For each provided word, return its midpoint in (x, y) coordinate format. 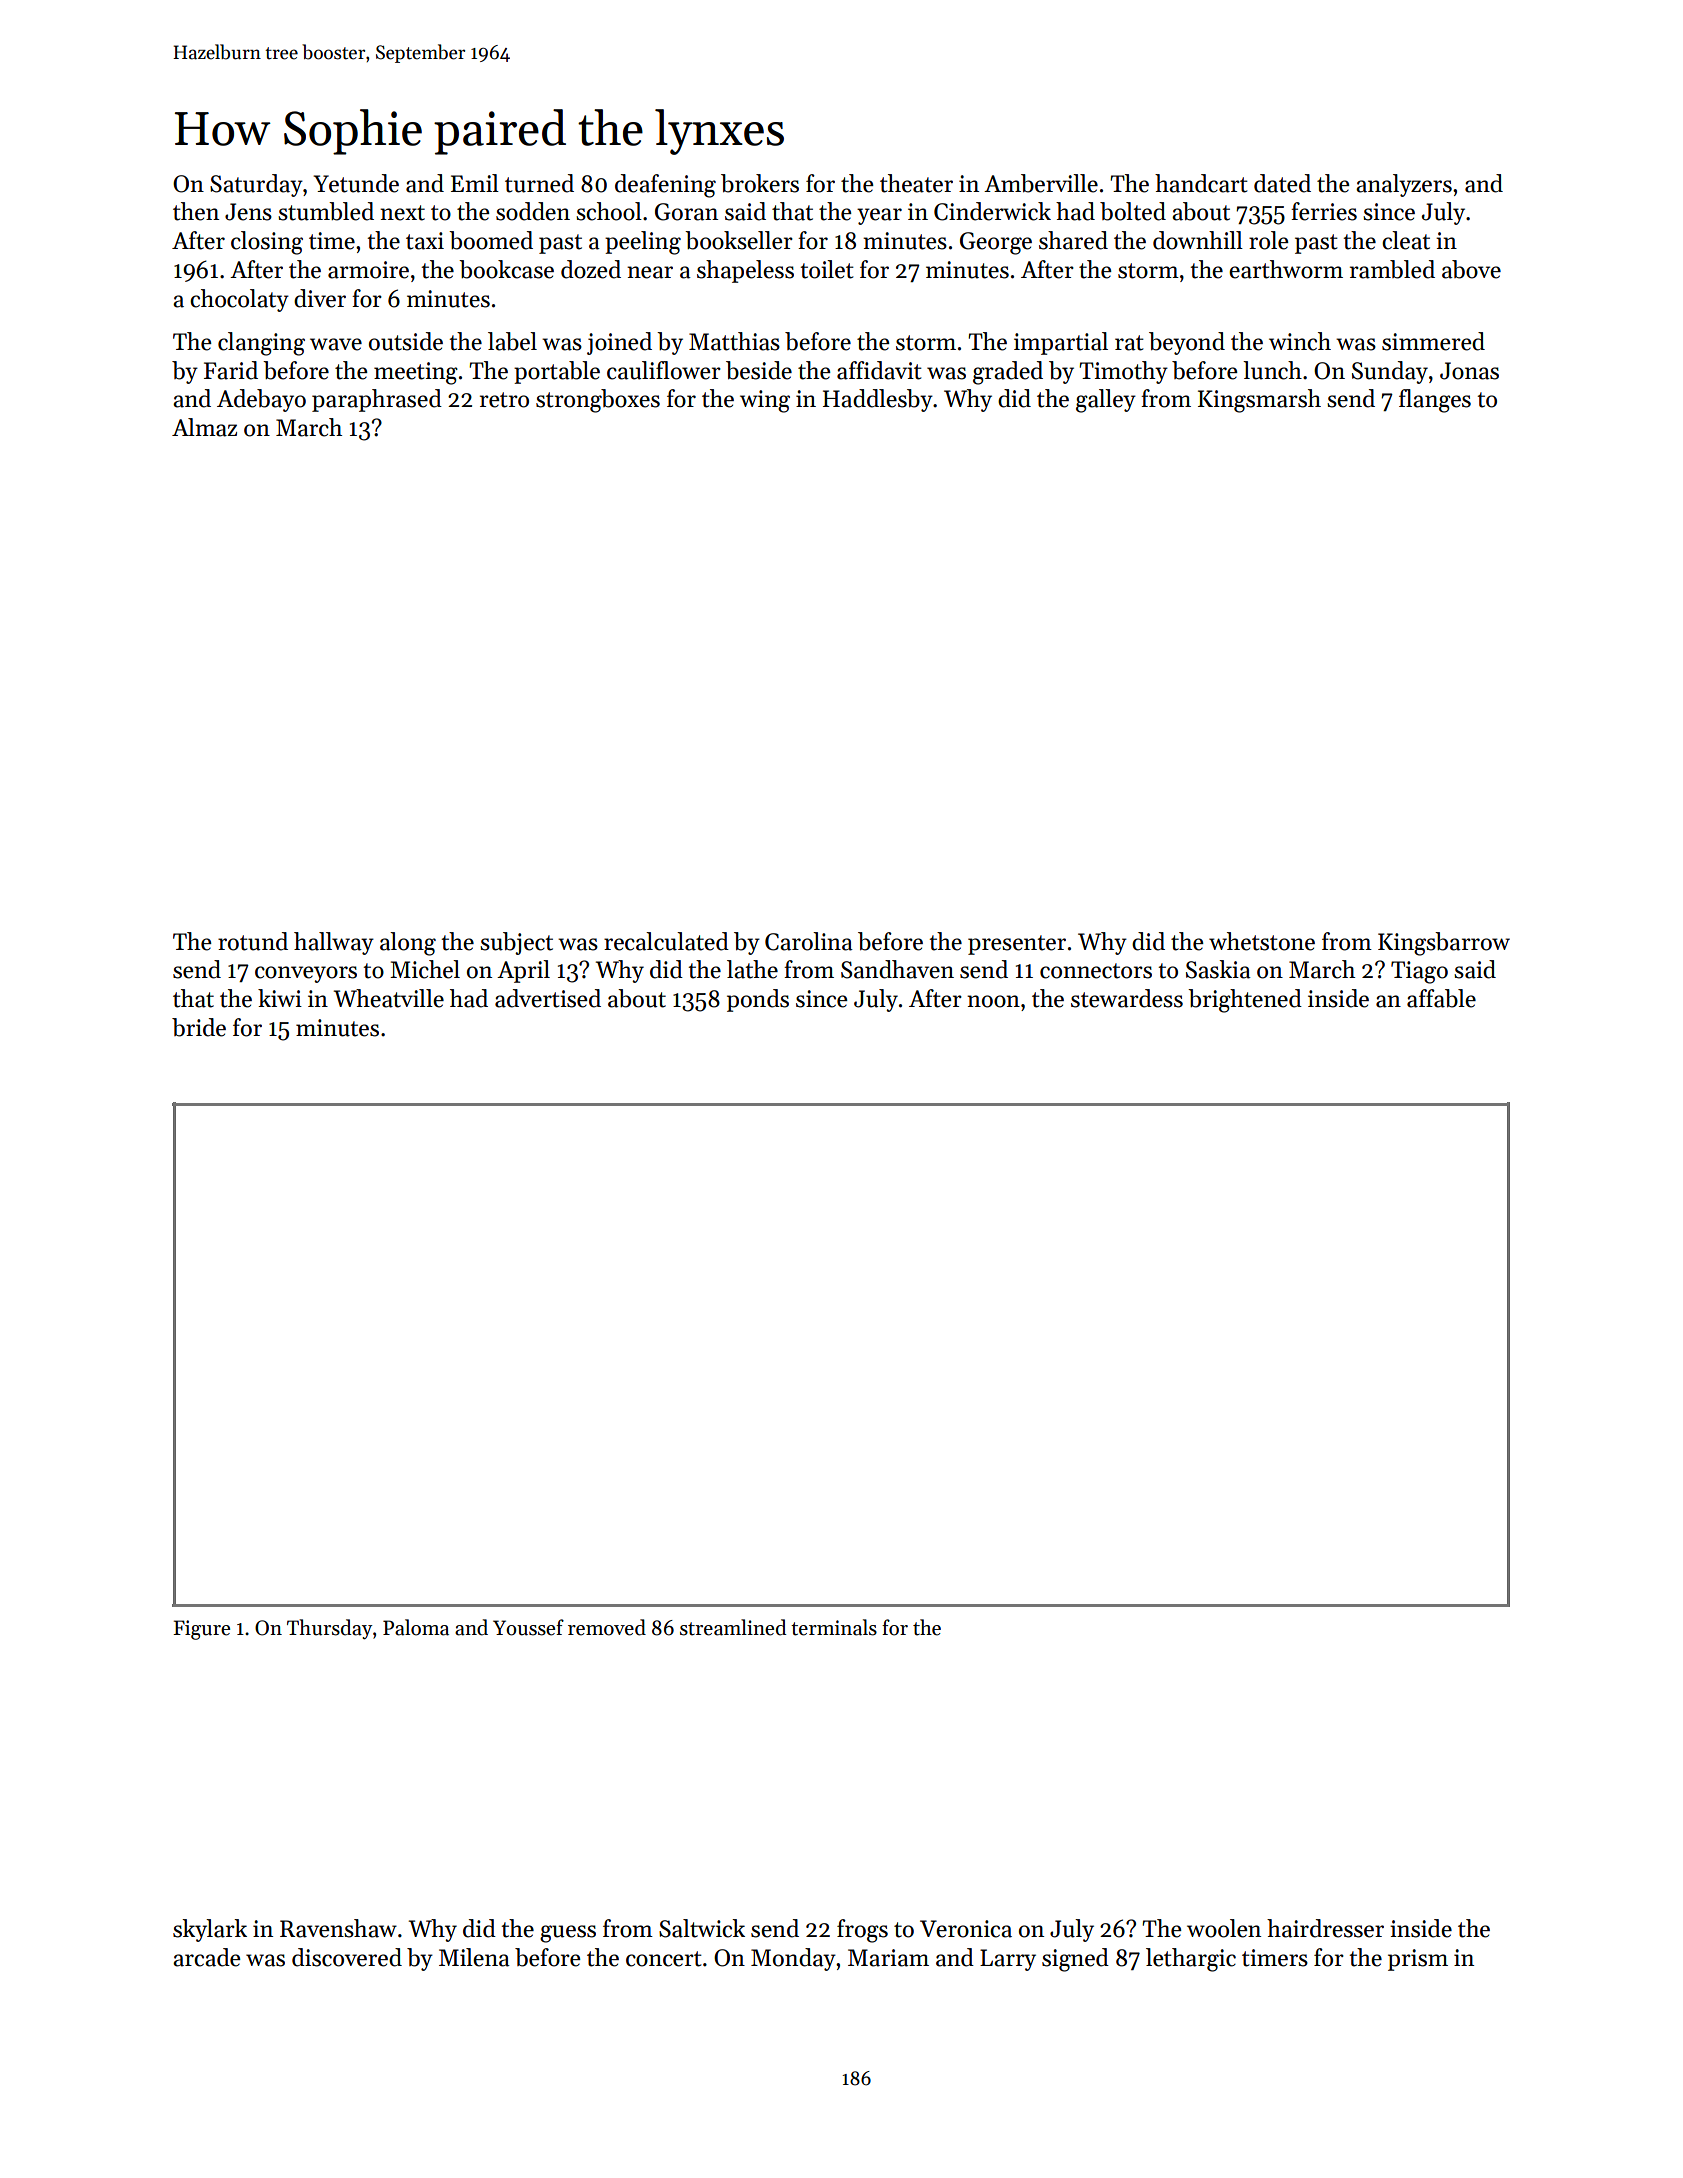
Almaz (204, 427)
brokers (760, 183)
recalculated (666, 941)
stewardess (1127, 998)
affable (1441, 998)
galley (1106, 401)
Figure (201, 1630)
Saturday (256, 185)
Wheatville (389, 998)
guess (568, 1934)
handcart (1201, 183)
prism (1418, 1960)
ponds (758, 1000)
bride (199, 1027)
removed (607, 1627)
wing (765, 401)
